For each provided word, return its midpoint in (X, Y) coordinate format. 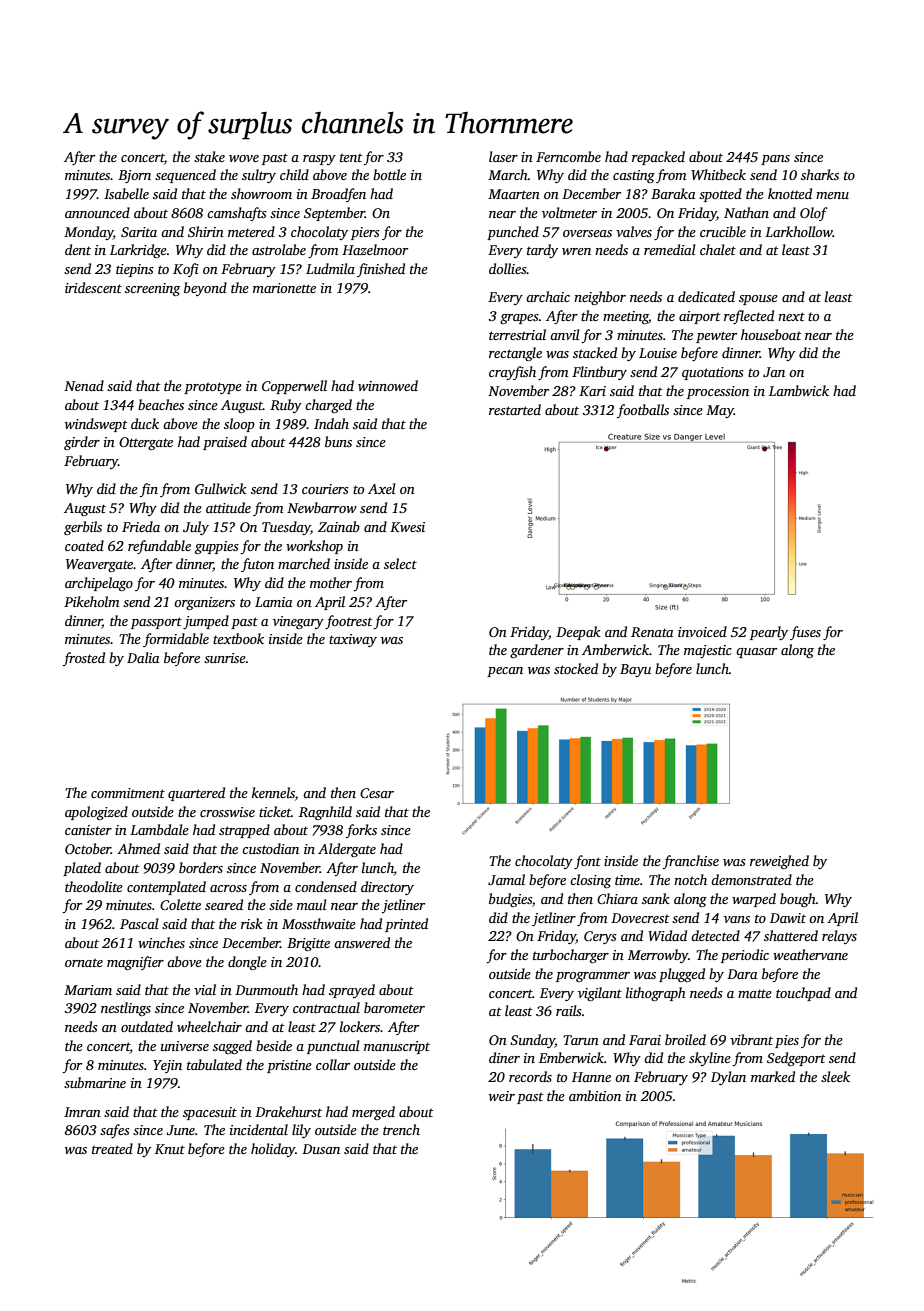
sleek (835, 1076)
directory (387, 888)
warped (754, 900)
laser (503, 156)
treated (112, 1148)
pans (775, 160)
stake (209, 156)
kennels (273, 792)
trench (401, 1129)
